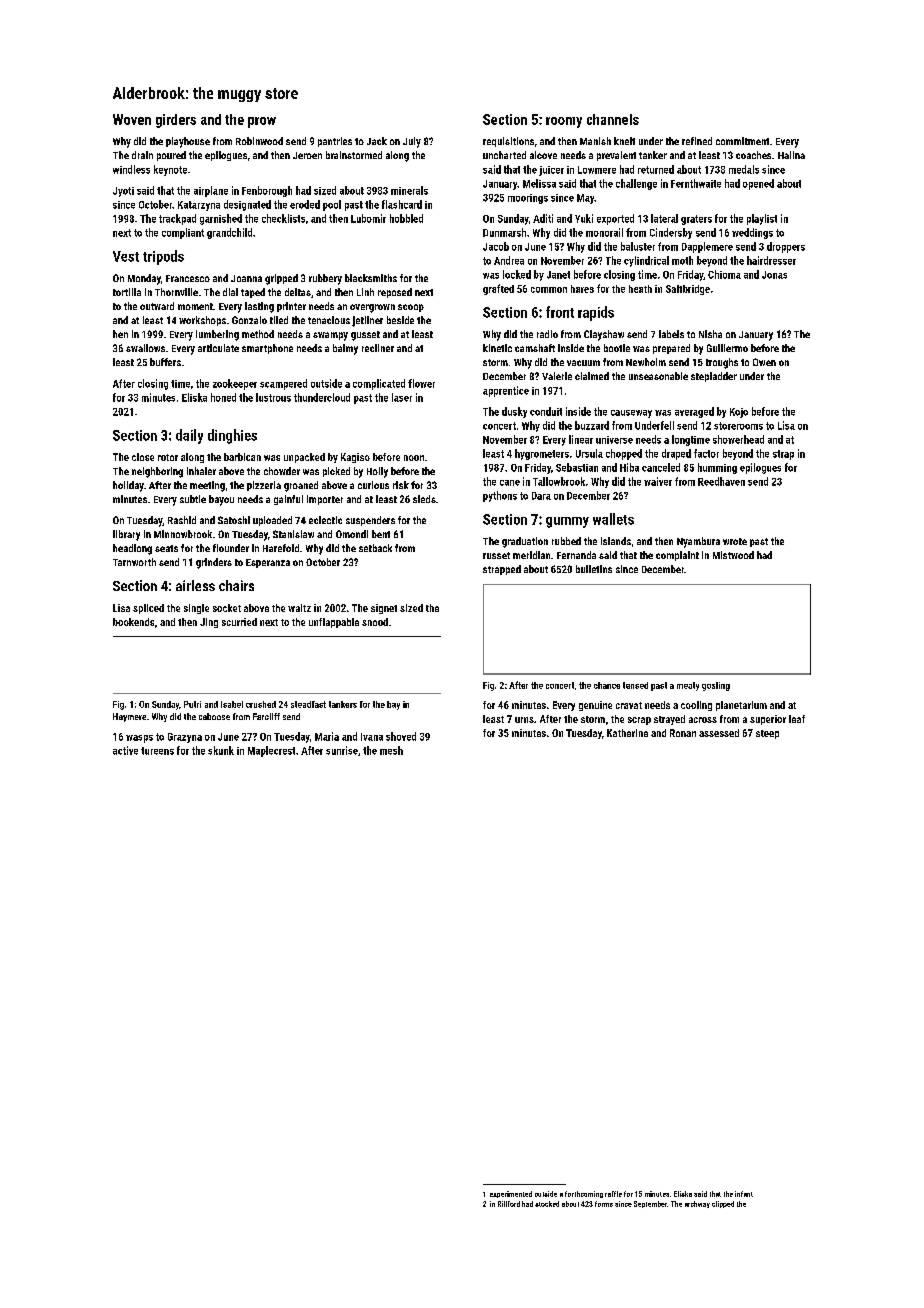  What do you see at coordinates (547, 1204) in the image?
I see `stocked` at bounding box center [547, 1204].
